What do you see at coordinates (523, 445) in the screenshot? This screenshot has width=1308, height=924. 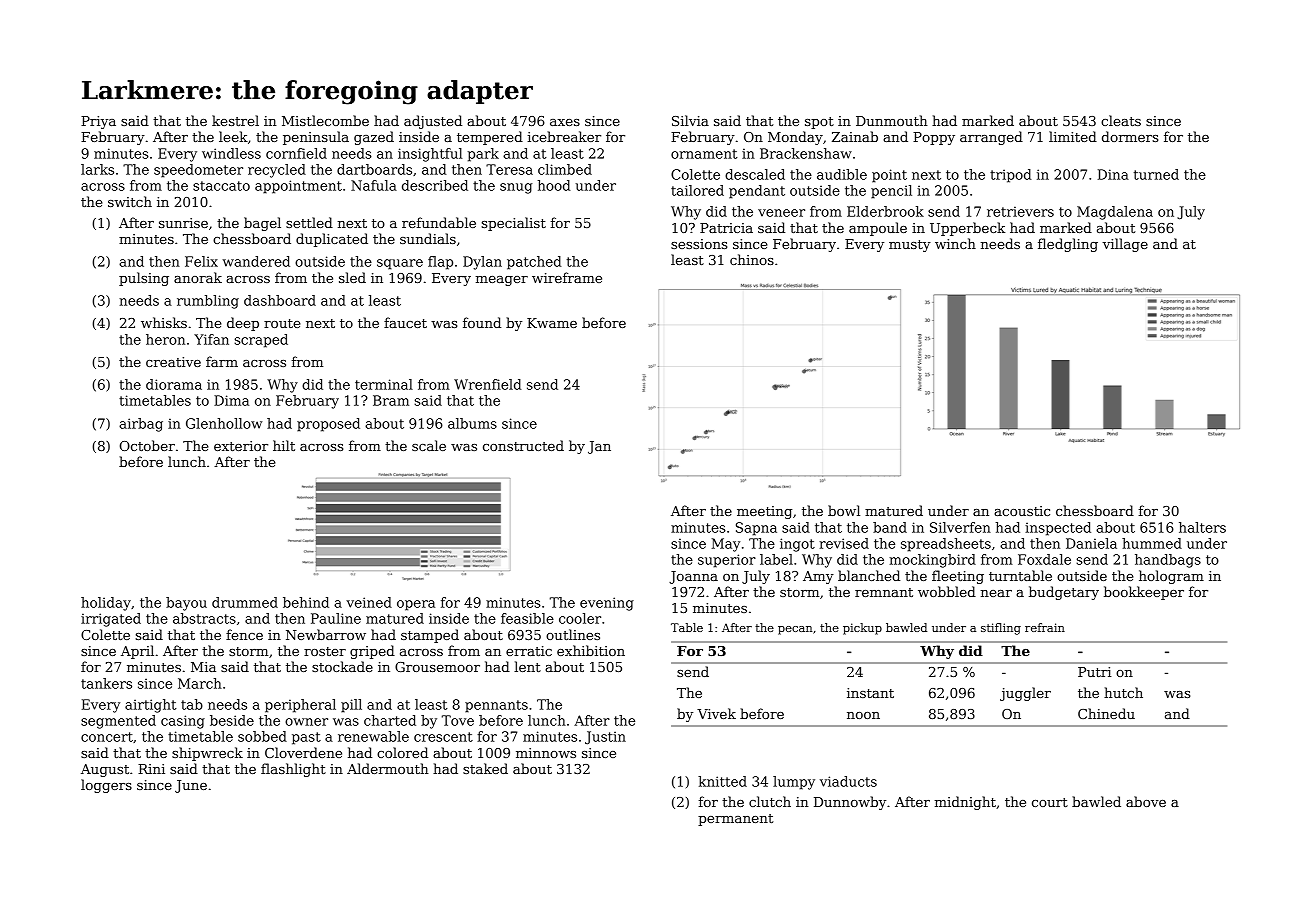 I see `constructed` at bounding box center [523, 445].
